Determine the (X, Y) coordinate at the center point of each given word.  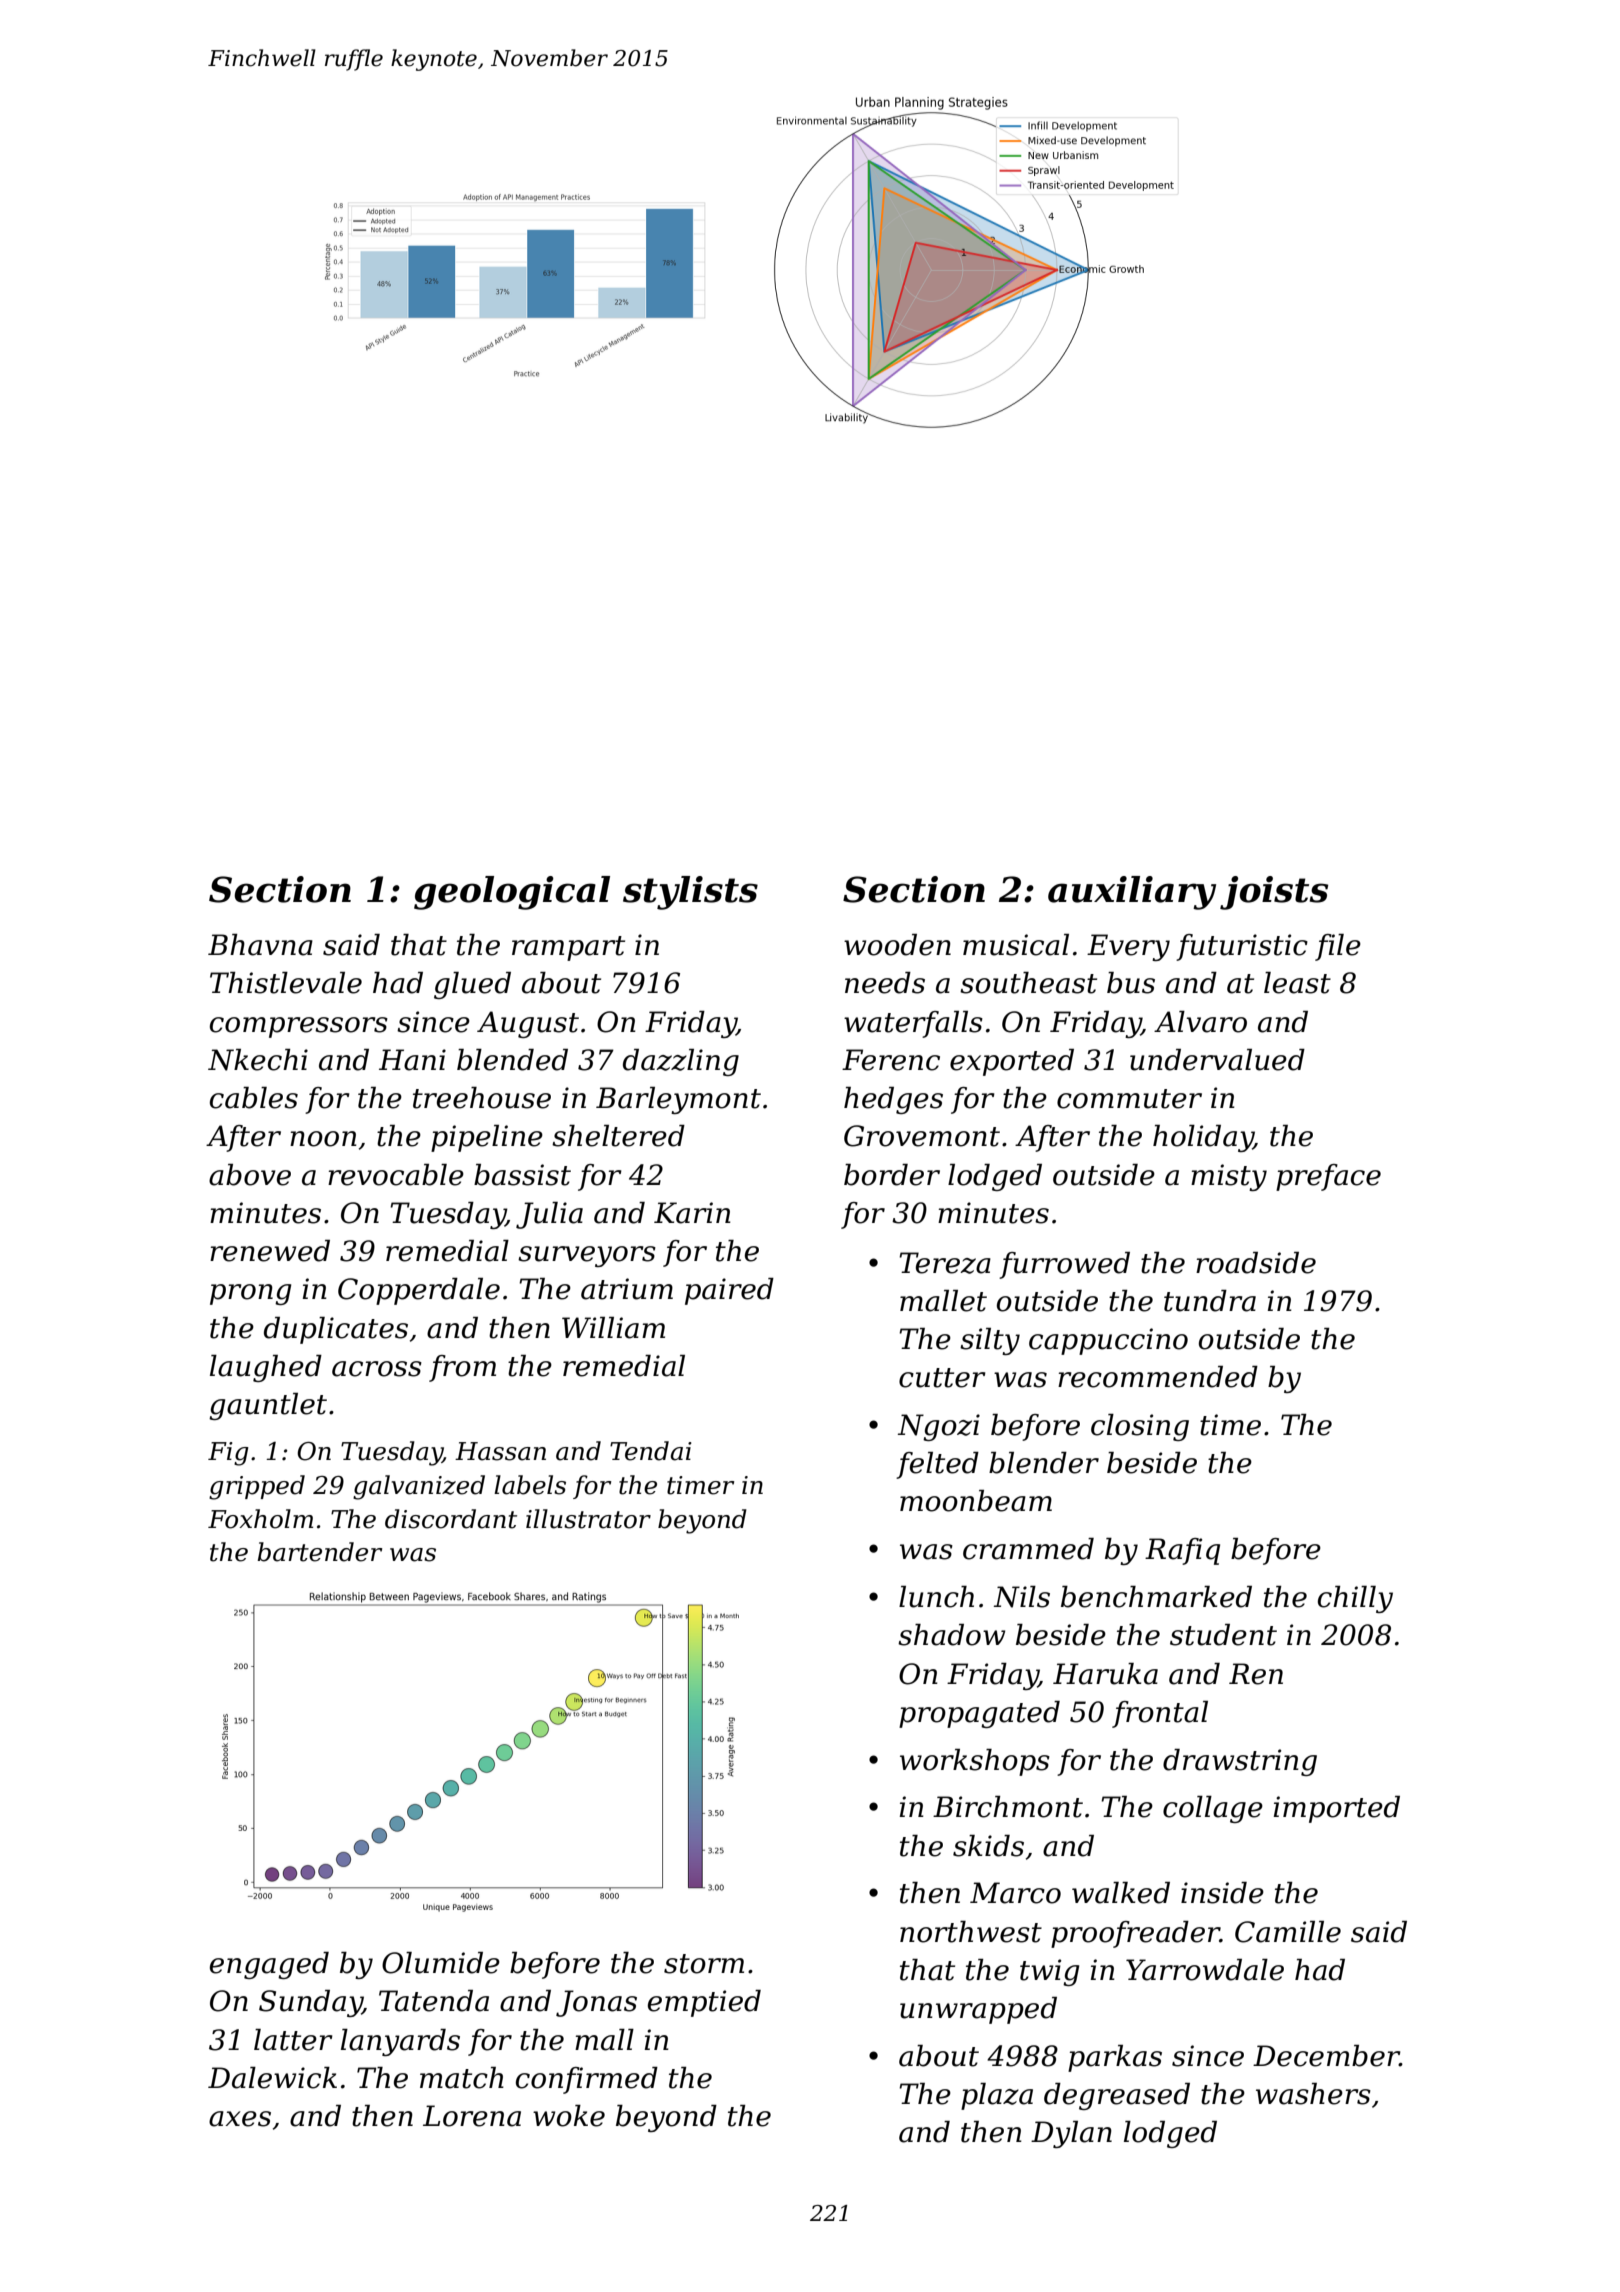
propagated (979, 1714)
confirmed (587, 2080)
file (1338, 947)
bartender (319, 1552)
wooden (897, 945)
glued (472, 985)
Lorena (472, 2116)
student (1223, 1635)
